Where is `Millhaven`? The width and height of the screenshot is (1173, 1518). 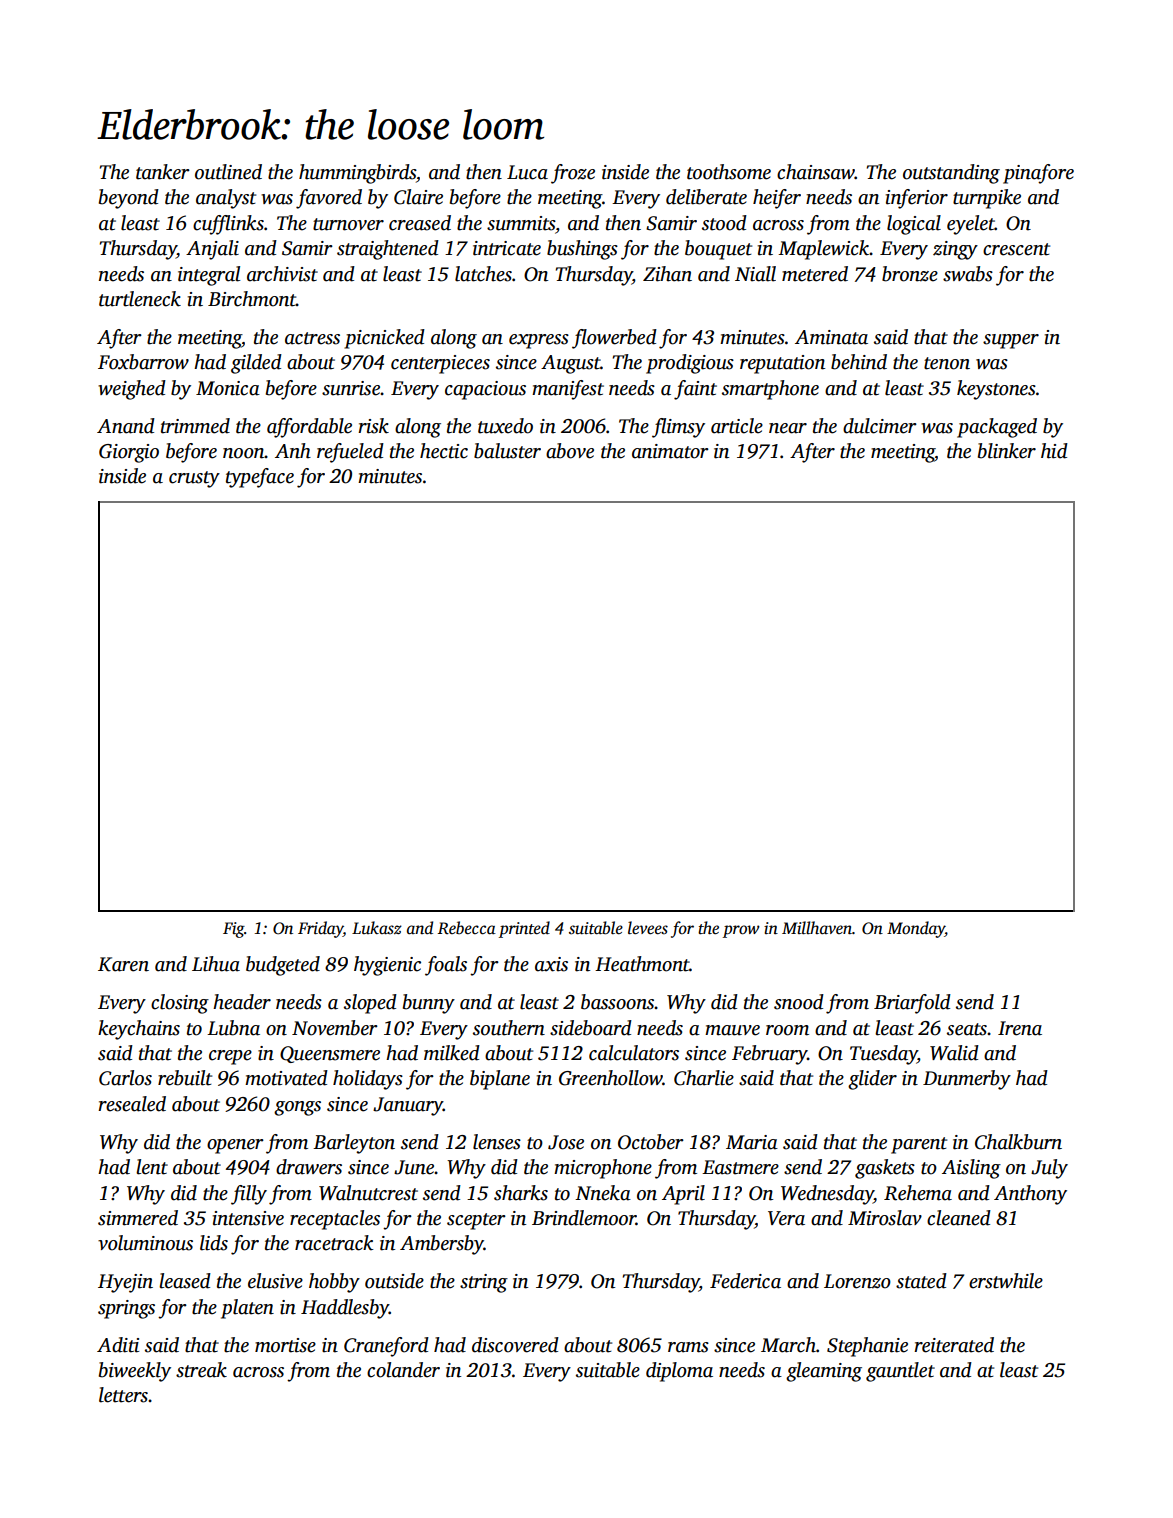 Millhaven is located at coordinates (817, 928).
